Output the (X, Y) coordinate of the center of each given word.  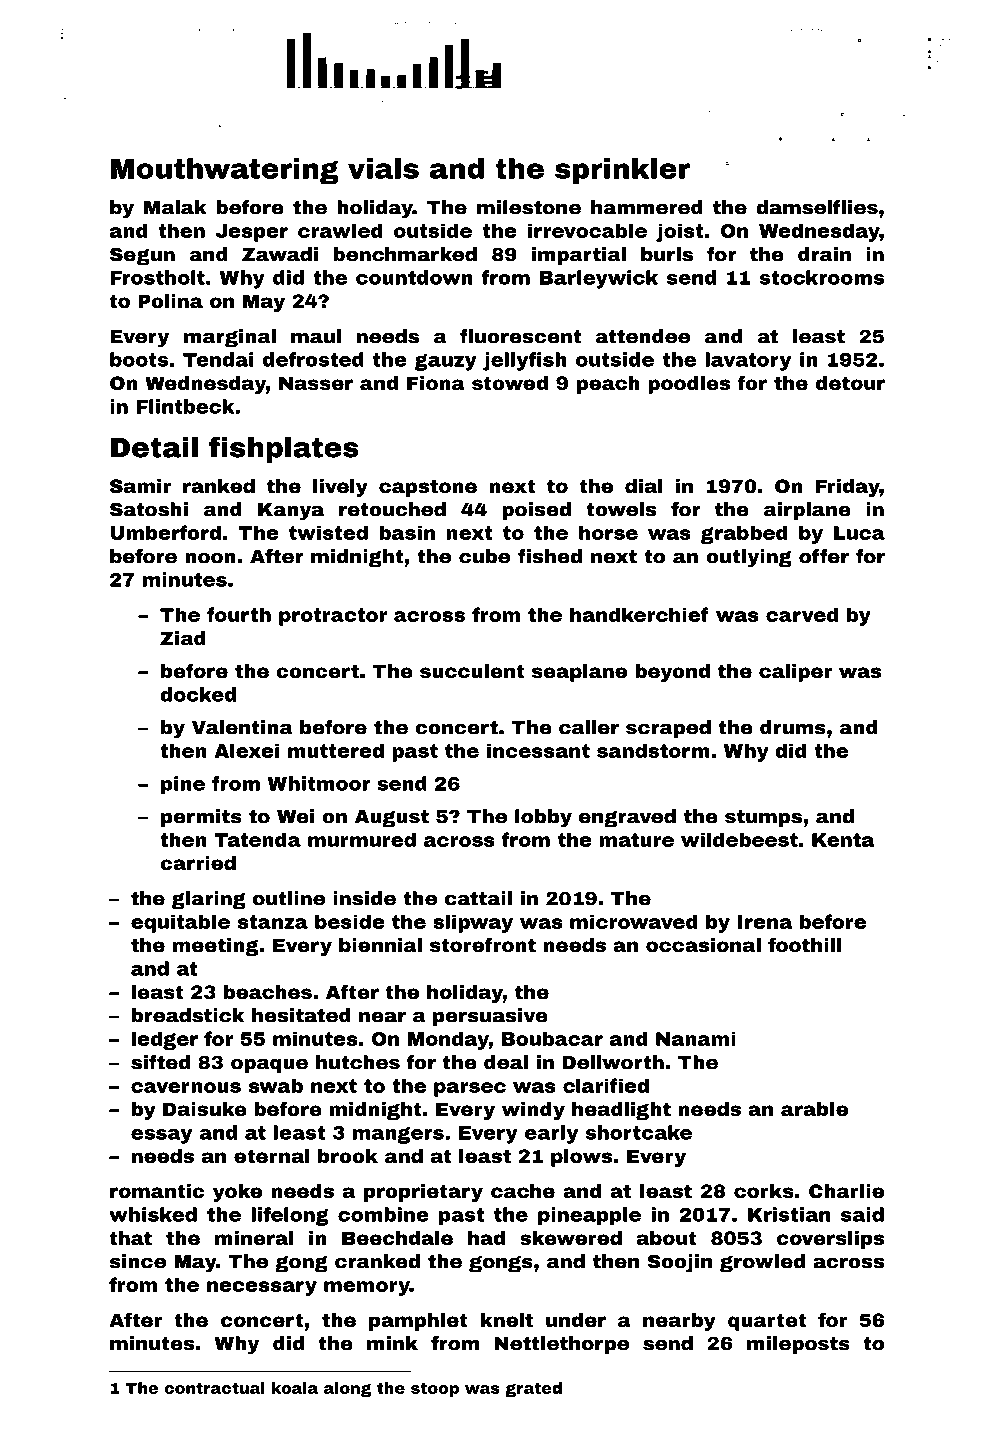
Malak (175, 207)
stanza (273, 922)
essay (161, 1136)
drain (824, 254)
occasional (703, 945)
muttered (336, 750)
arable (814, 1109)
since (138, 1261)
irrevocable (587, 230)
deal (506, 1062)
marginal (230, 338)
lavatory (748, 361)
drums (793, 727)
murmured (362, 839)
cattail (478, 898)
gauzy (446, 362)
